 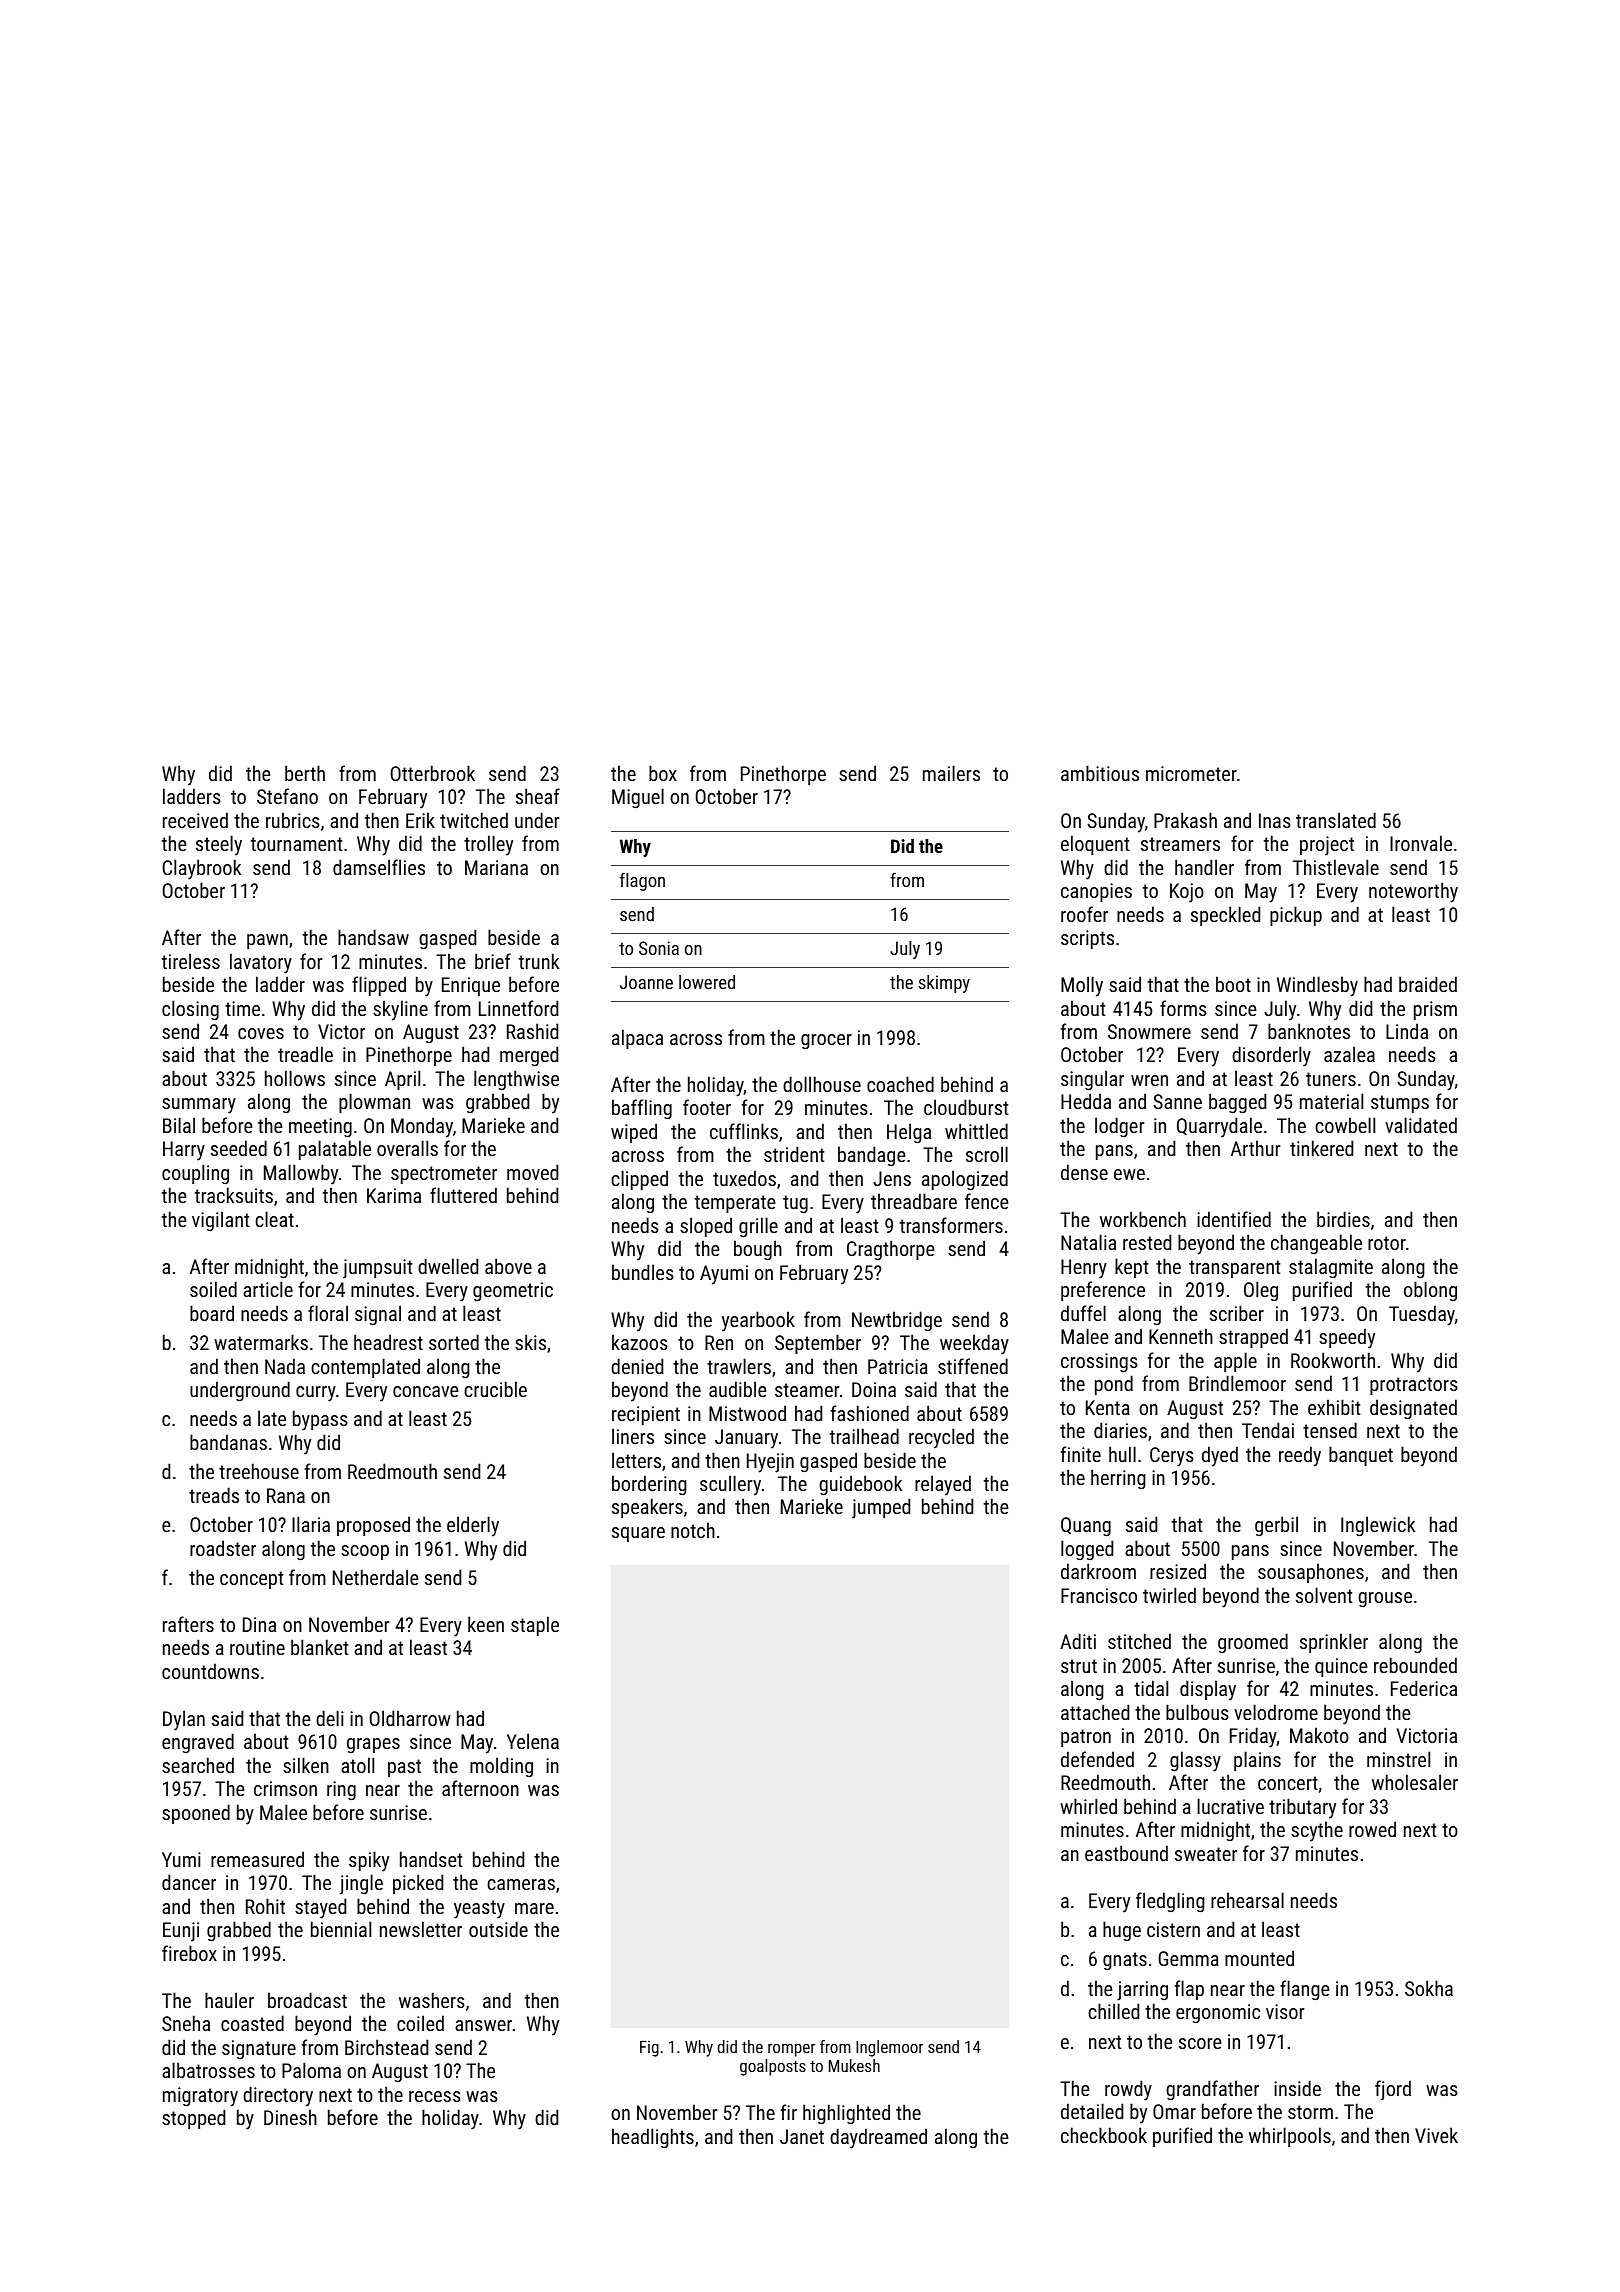 What do you see at coordinates (1191, 773) in the document?
I see `micrometer` at bounding box center [1191, 773].
